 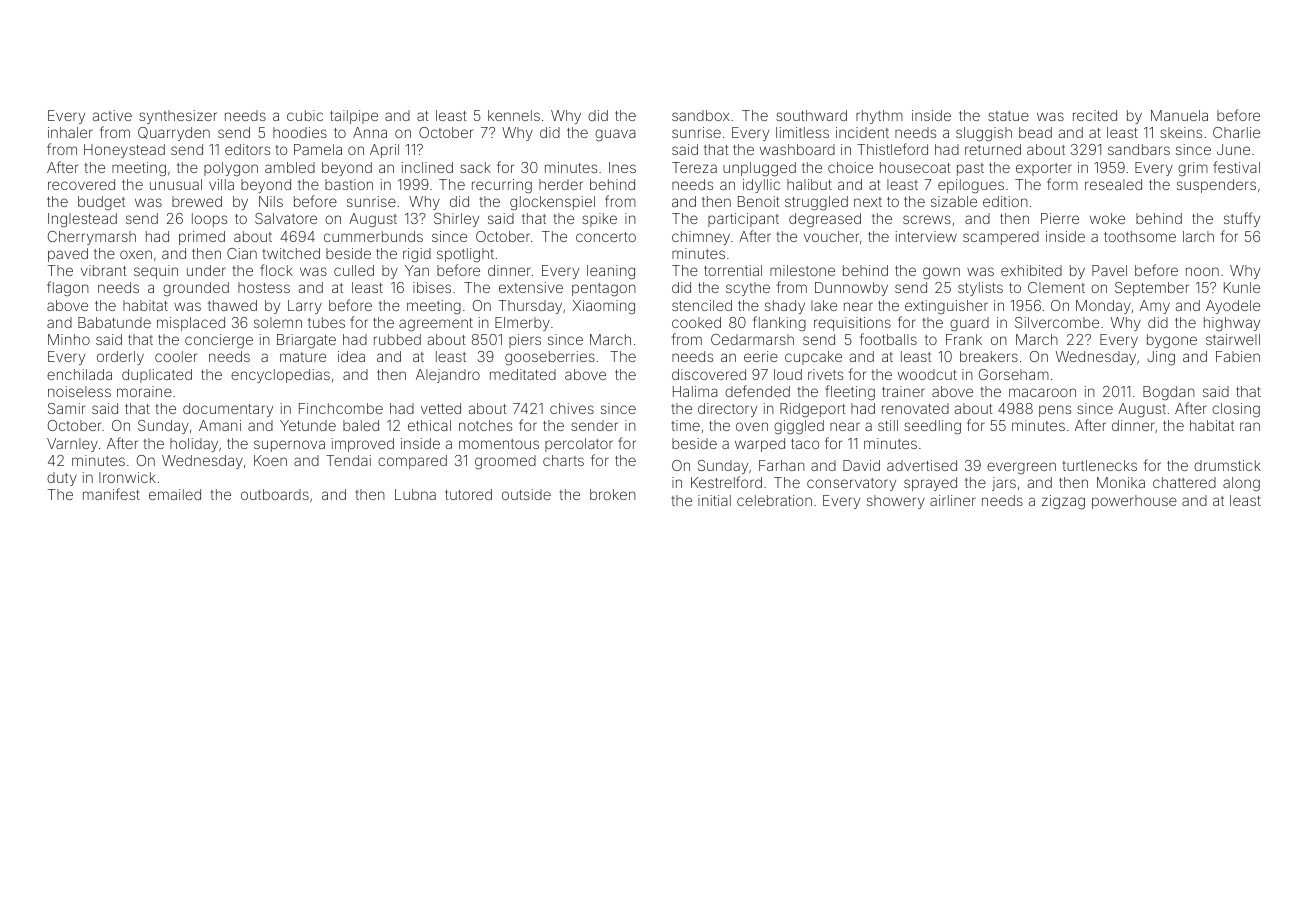 What do you see at coordinates (373, 236) in the screenshot?
I see `cummerbunds` at bounding box center [373, 236].
